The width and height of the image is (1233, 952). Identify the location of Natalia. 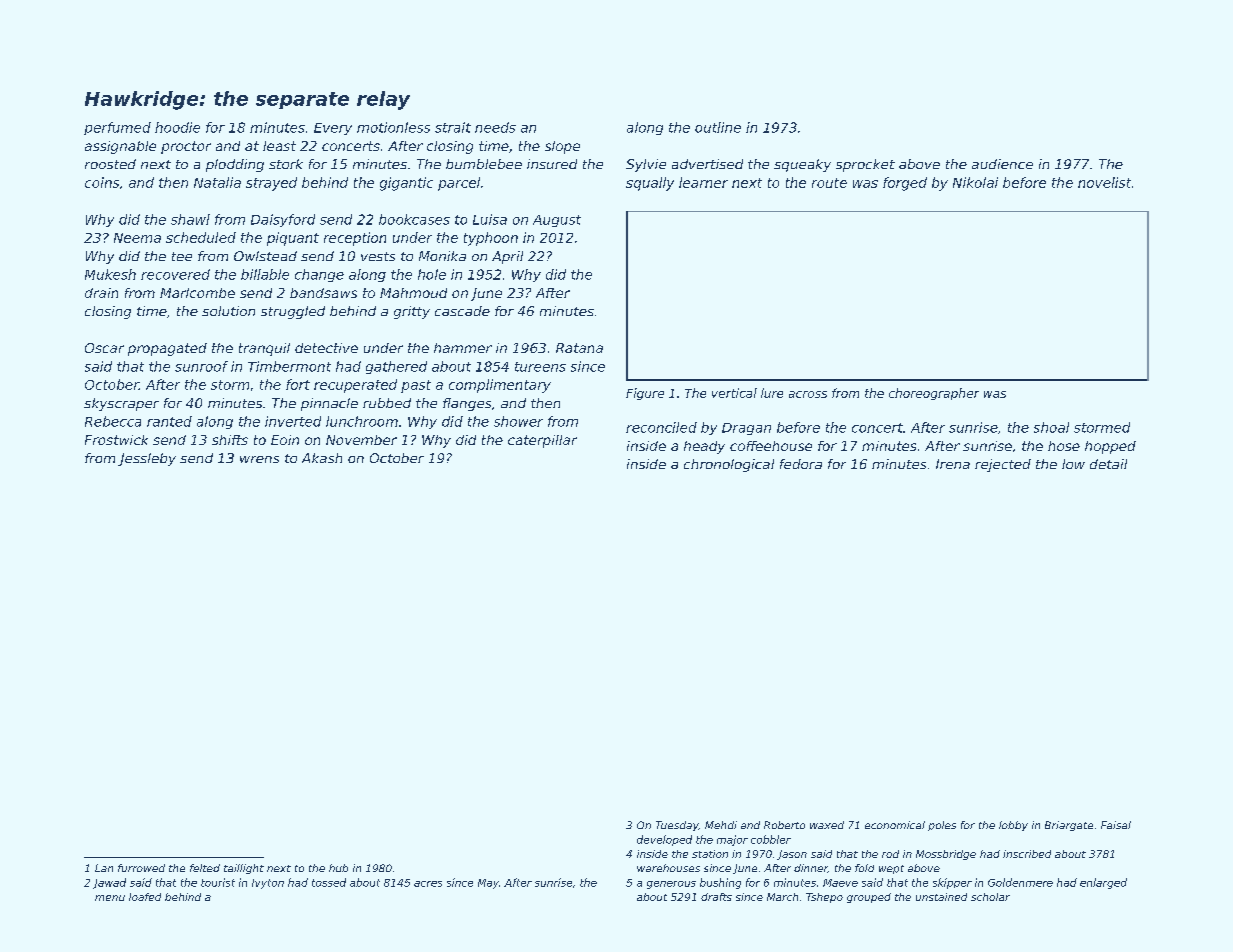
(217, 182).
